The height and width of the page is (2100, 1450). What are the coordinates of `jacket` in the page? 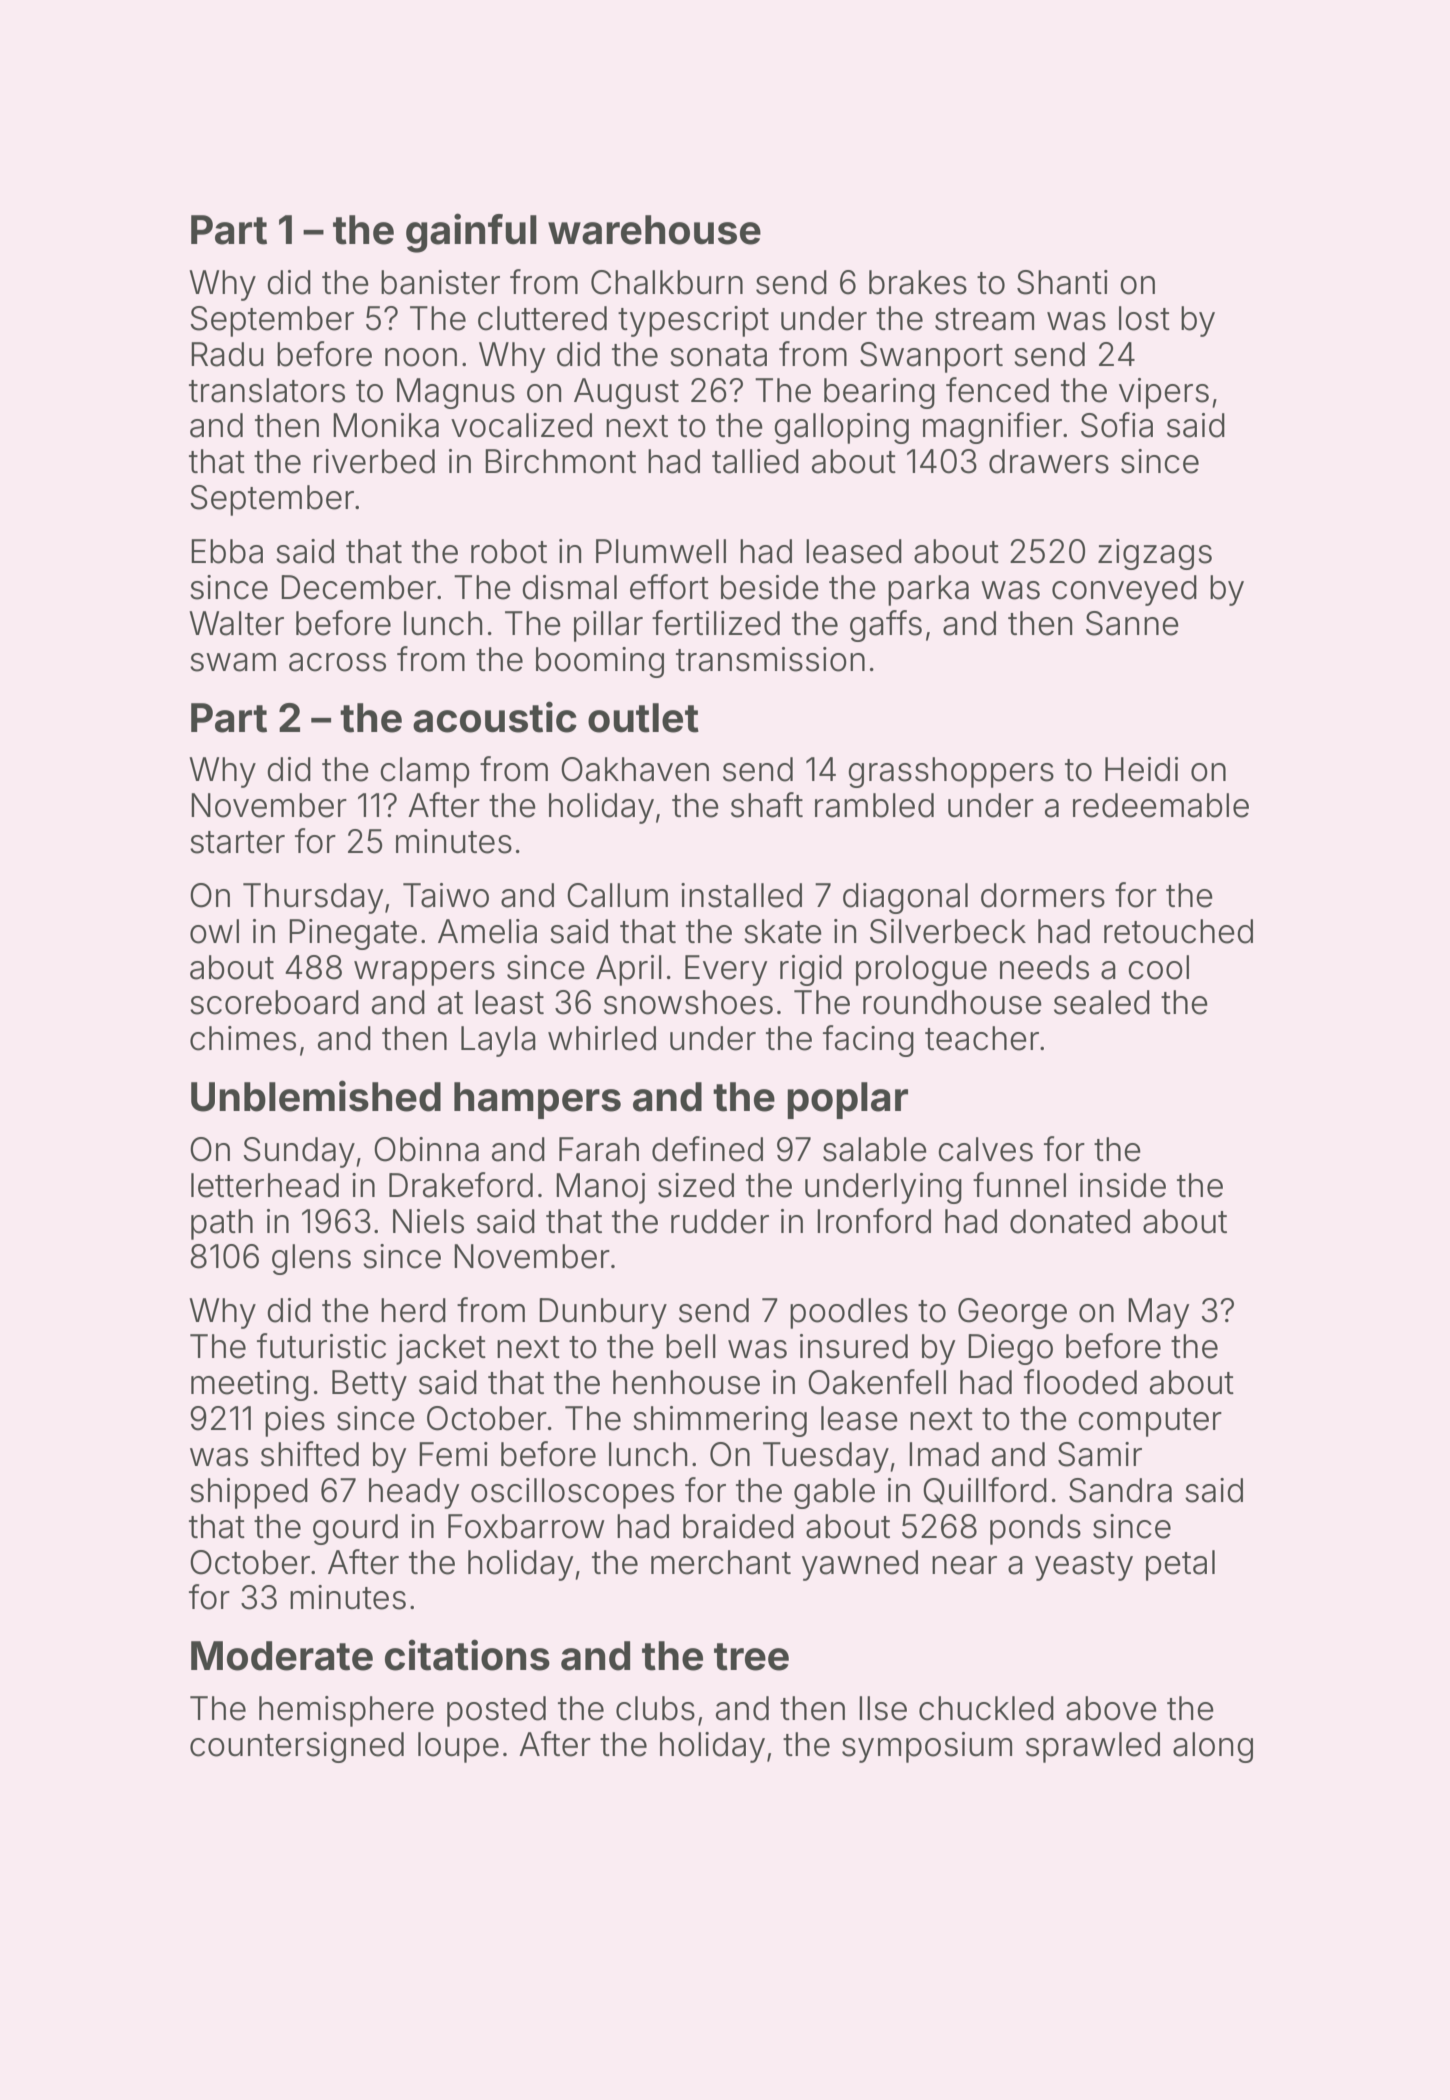 It's located at (441, 1349).
